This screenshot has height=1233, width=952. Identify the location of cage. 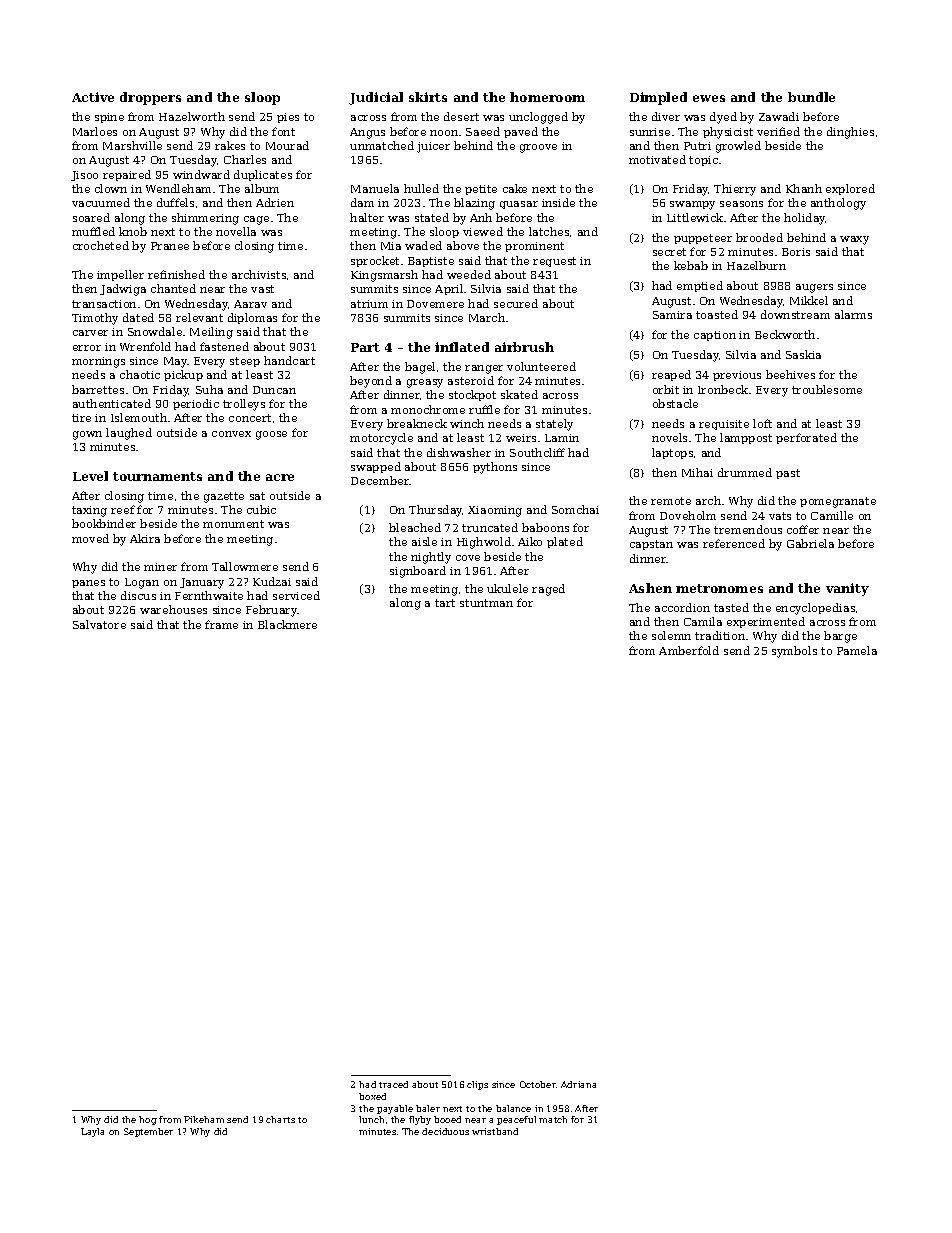
(256, 220).
